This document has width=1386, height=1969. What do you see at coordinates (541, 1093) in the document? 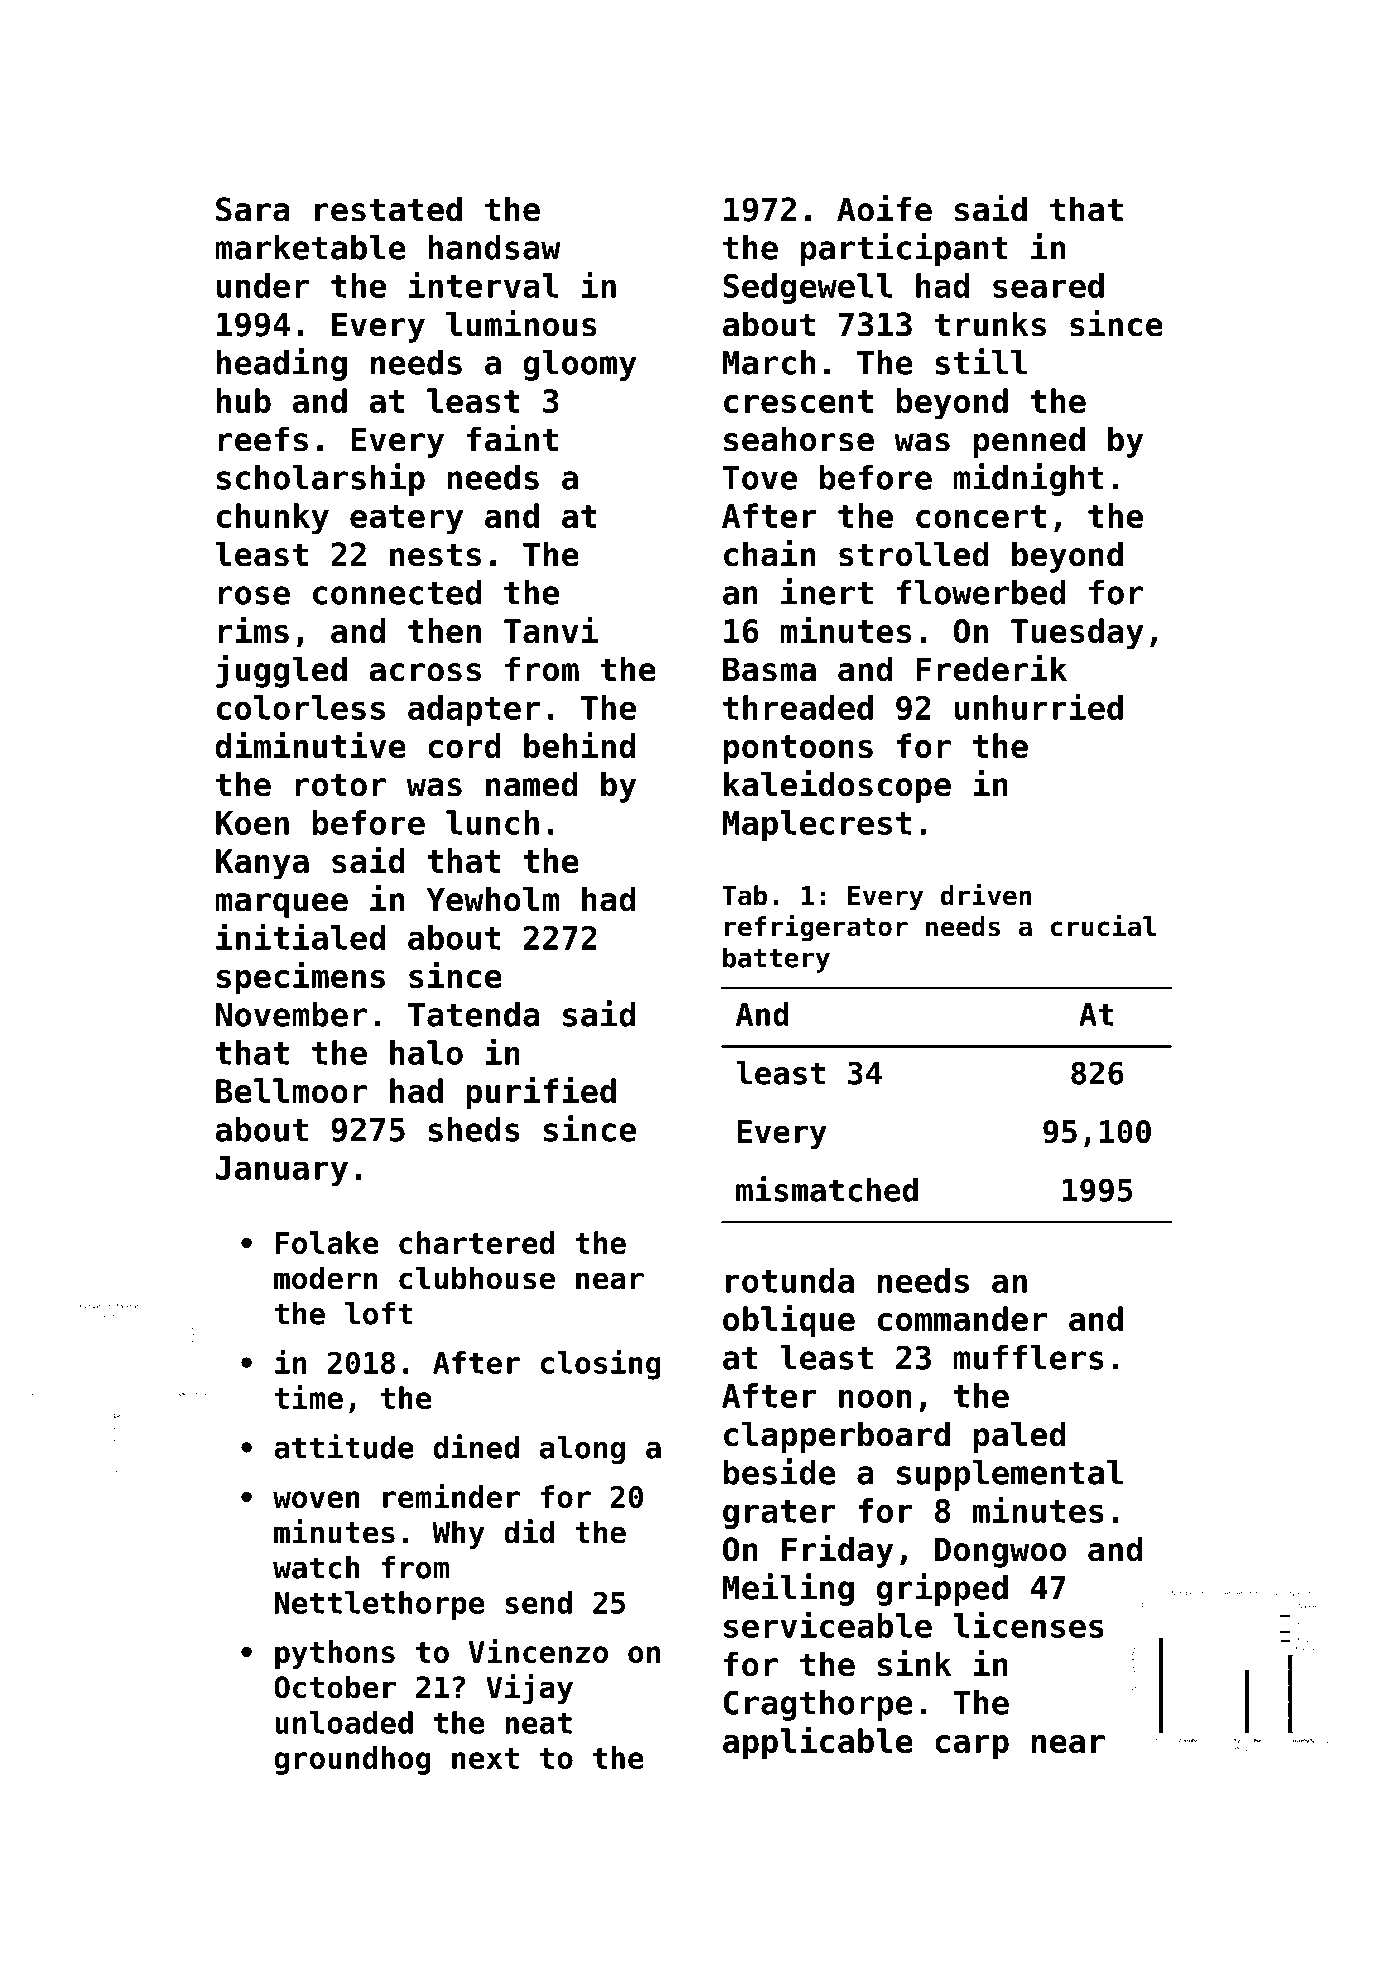
I see `purified` at bounding box center [541, 1093].
